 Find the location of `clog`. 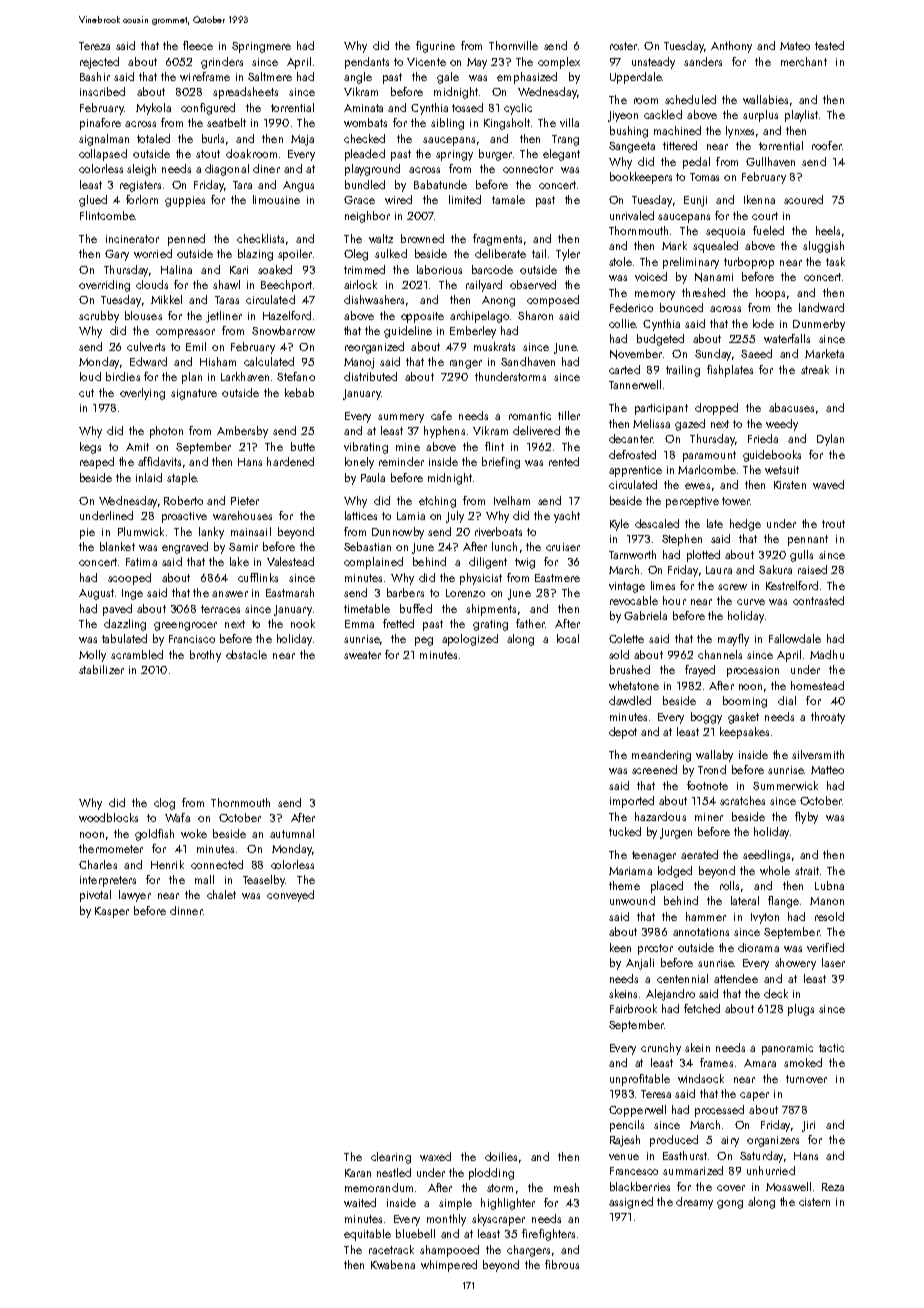

clog is located at coordinates (164, 804).
